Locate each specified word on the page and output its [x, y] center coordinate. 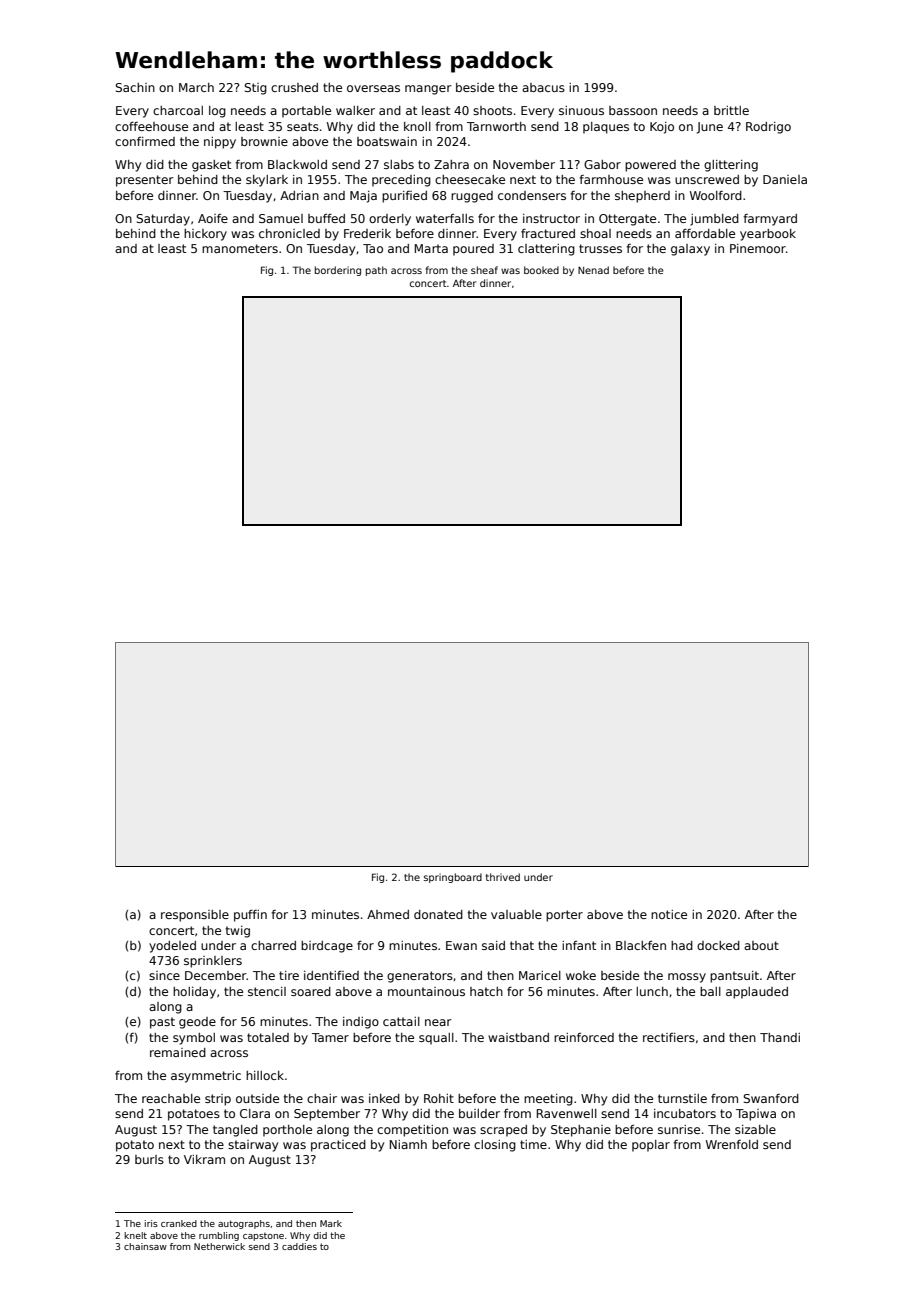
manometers [240, 248]
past [162, 1023]
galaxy [690, 250]
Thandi [780, 1037]
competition [412, 1131]
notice [669, 914]
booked [541, 270]
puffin [250, 916]
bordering [338, 271]
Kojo [662, 128]
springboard [453, 878]
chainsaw [145, 1246]
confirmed [145, 141]
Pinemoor [758, 248]
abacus [543, 87]
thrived [503, 877]
